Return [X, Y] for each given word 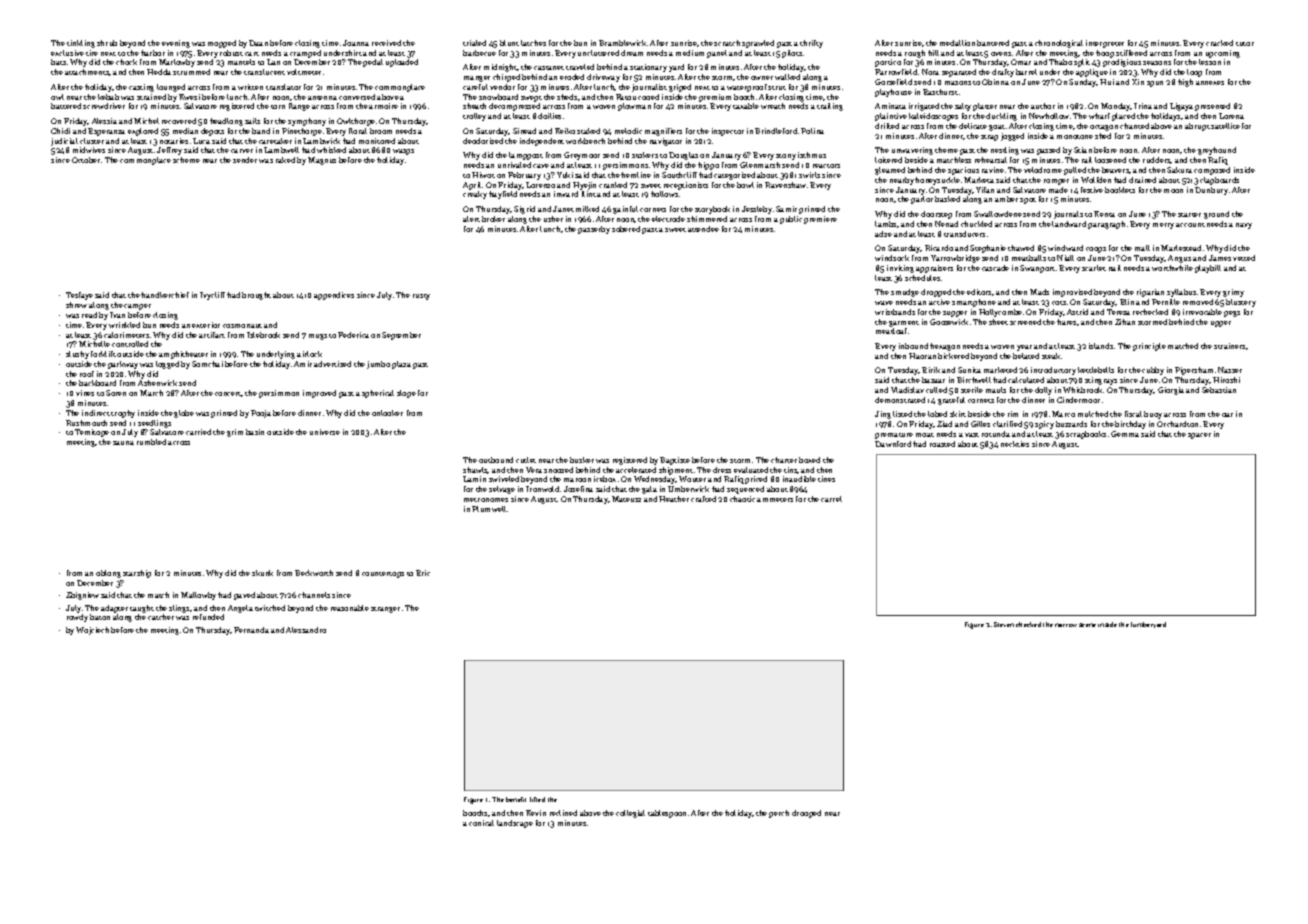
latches [533, 43]
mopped [222, 44]
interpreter [1105, 44]
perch [779, 814]
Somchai [207, 364]
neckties [1015, 444]
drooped [806, 814]
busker [582, 460]
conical [481, 823]
